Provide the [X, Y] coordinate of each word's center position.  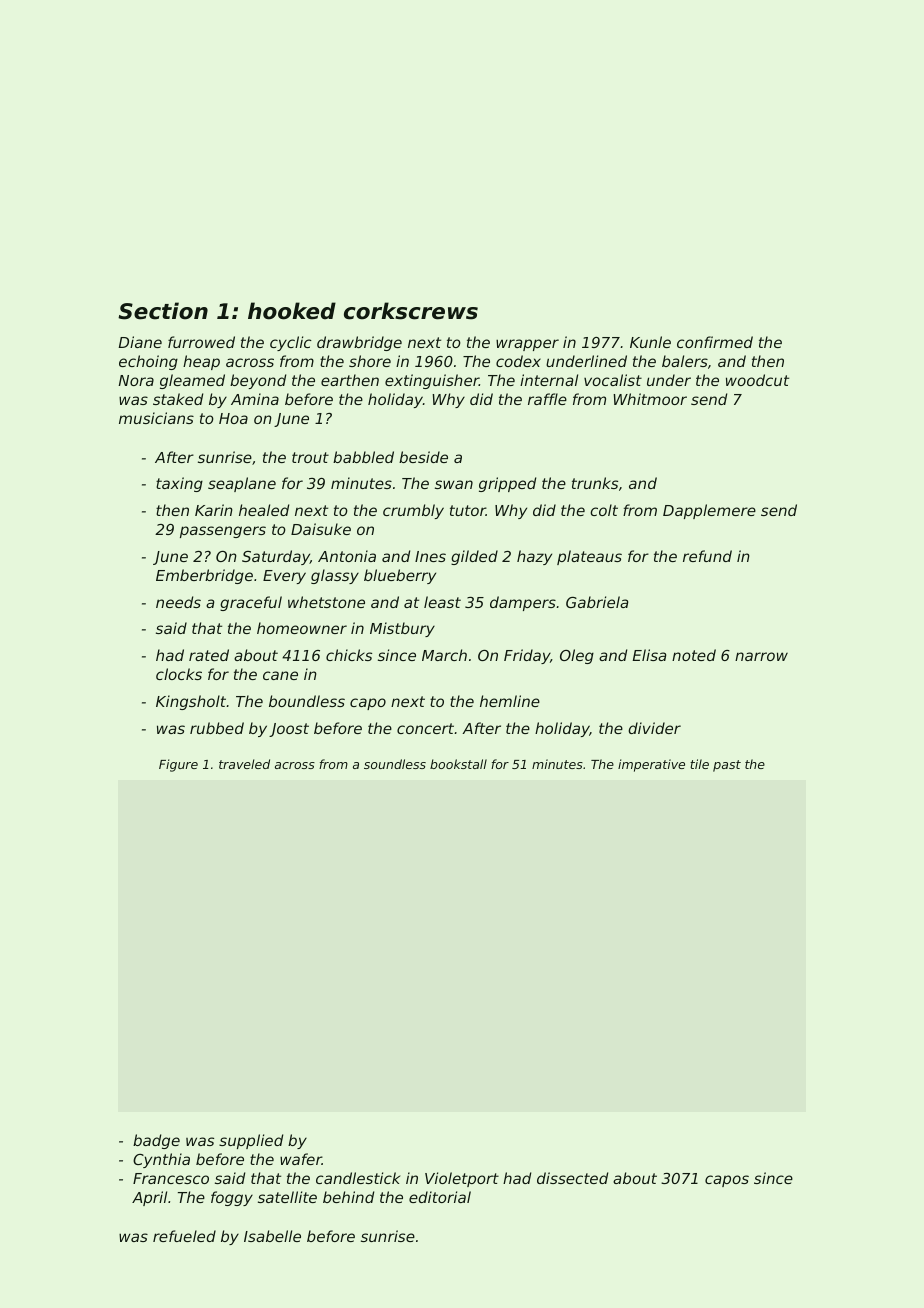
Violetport [462, 1179]
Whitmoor [650, 399]
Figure [178, 765]
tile [699, 764]
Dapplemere [709, 511]
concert [426, 728]
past [727, 766]
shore [370, 361]
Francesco [171, 1178]
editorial [440, 1197]
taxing [179, 484]
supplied [251, 1141]
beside [423, 457]
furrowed [201, 342]
